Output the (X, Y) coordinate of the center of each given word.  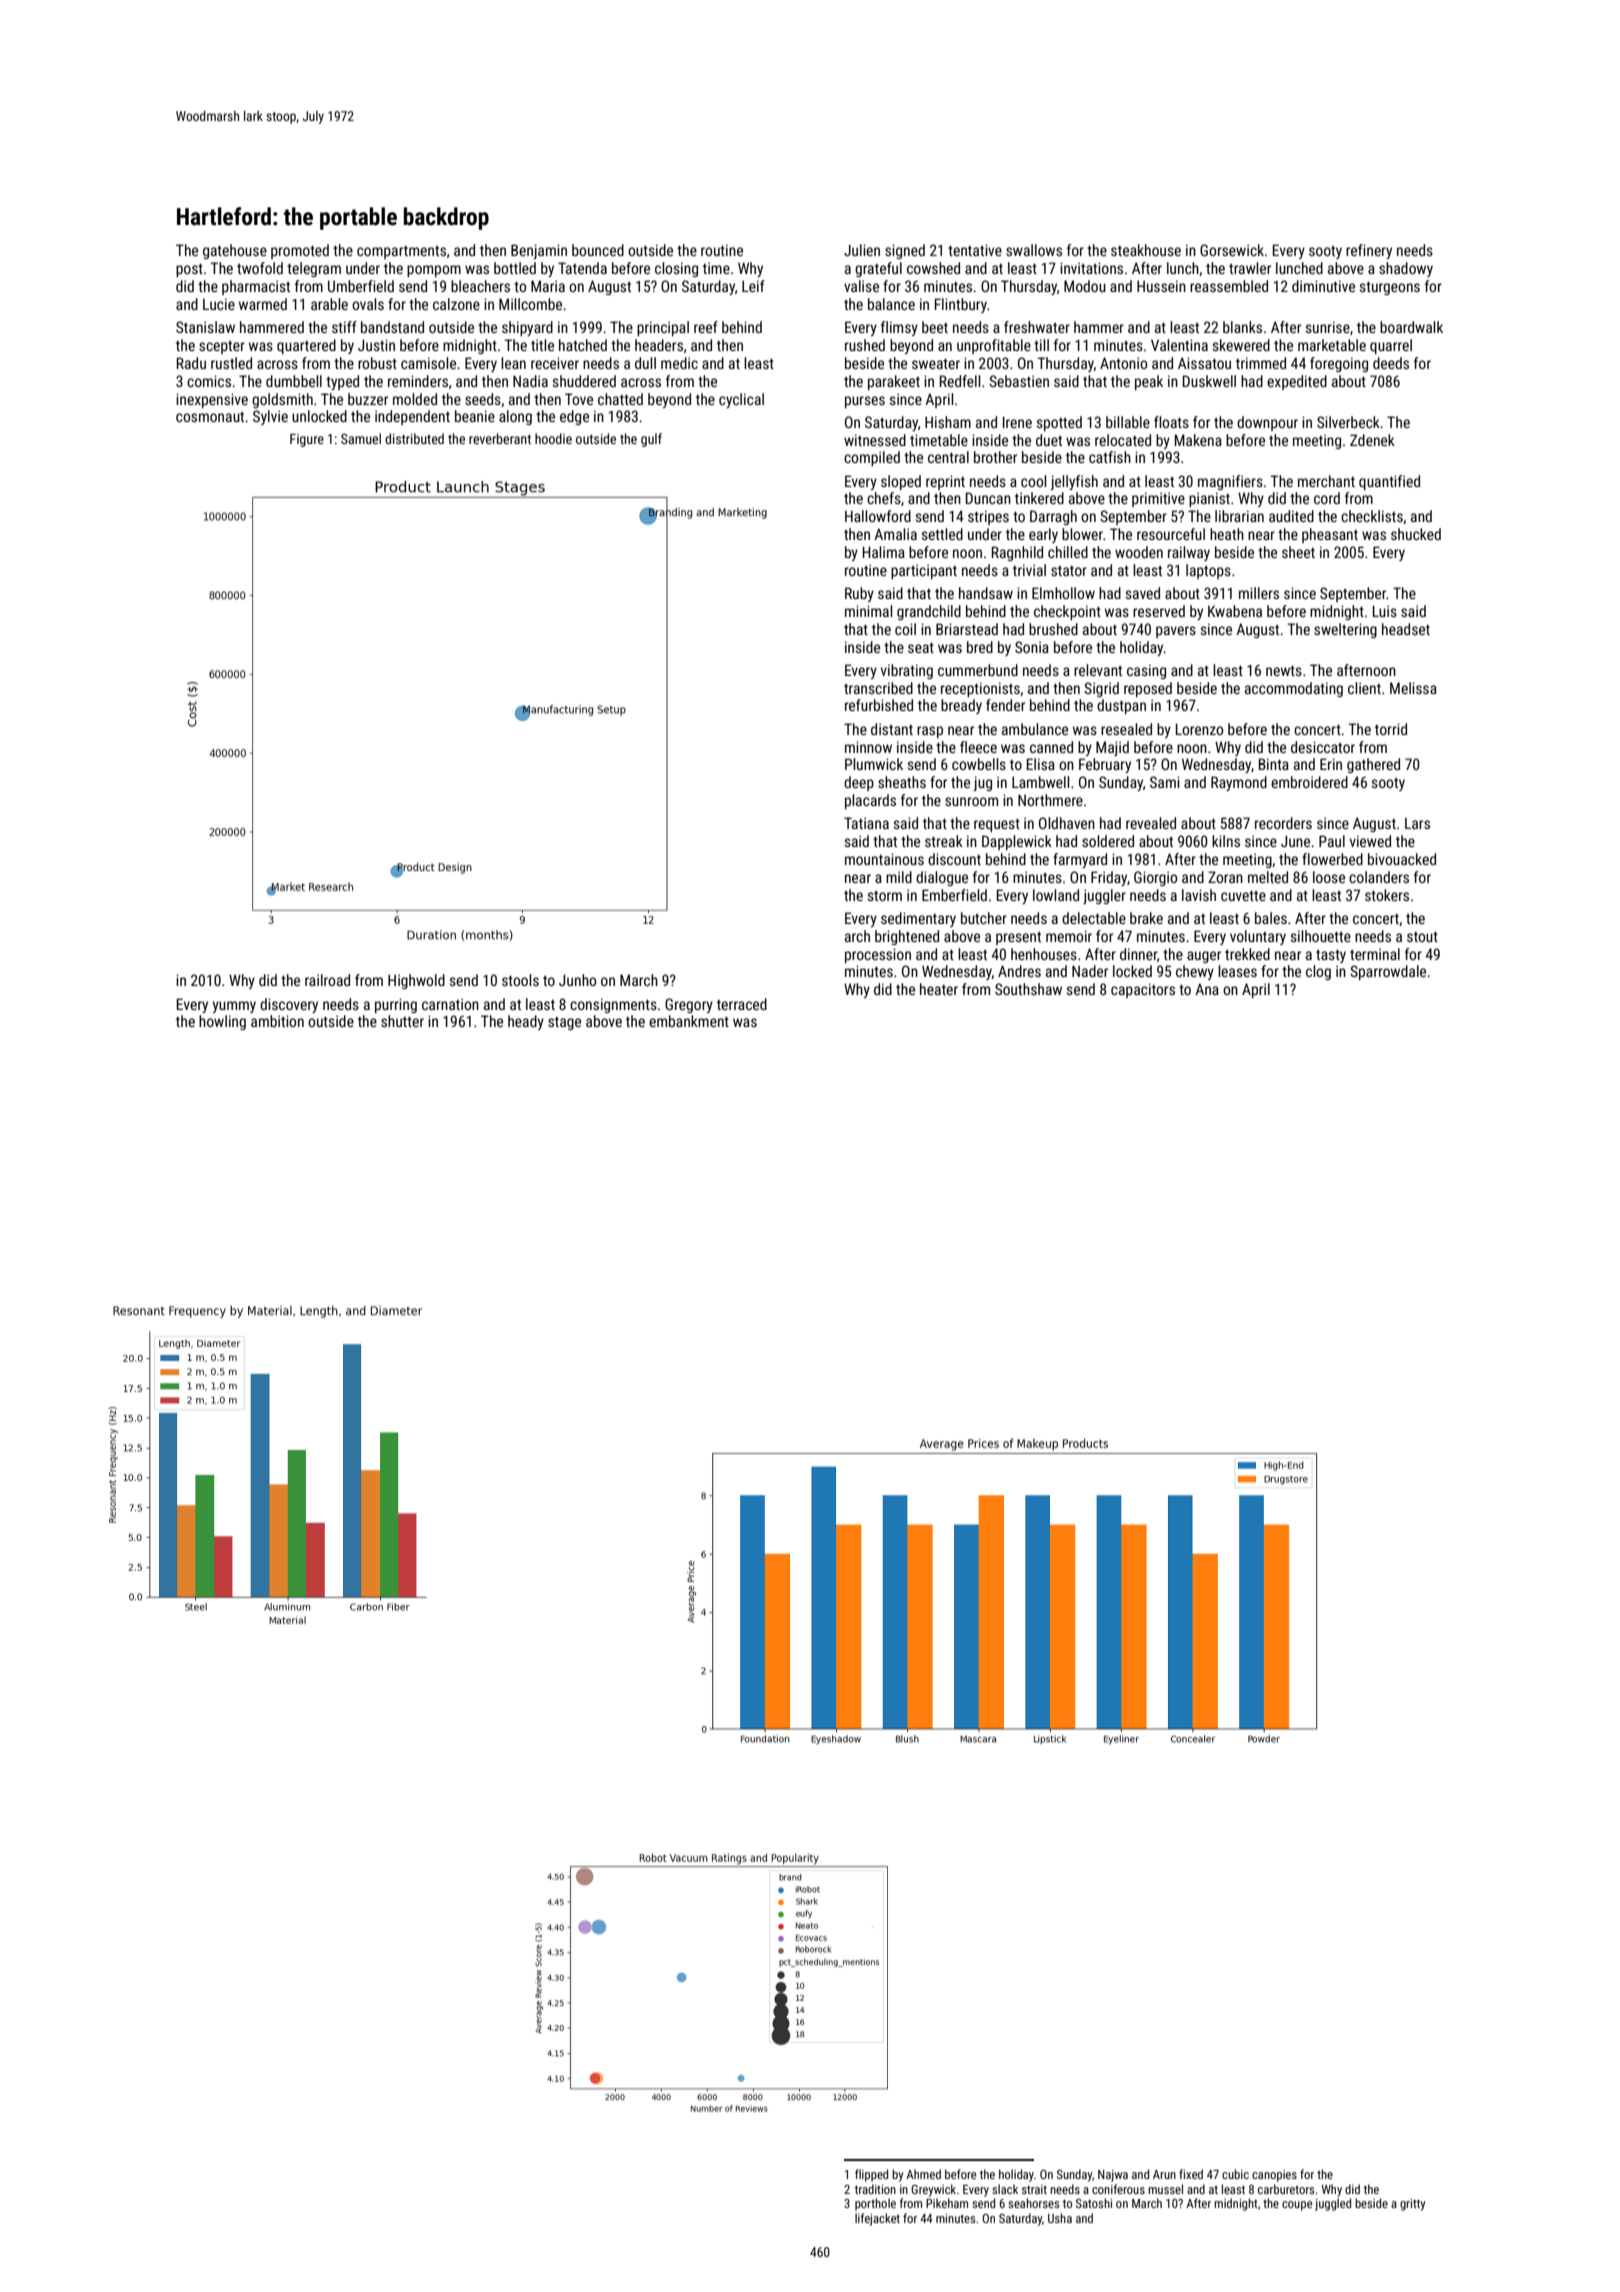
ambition (277, 1021)
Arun (1164, 2174)
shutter (402, 1021)
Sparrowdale (1388, 972)
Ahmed (923, 2174)
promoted (300, 251)
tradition (875, 2189)
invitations (1091, 268)
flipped (871, 2175)
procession (878, 955)
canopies (1274, 2176)
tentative (975, 250)
